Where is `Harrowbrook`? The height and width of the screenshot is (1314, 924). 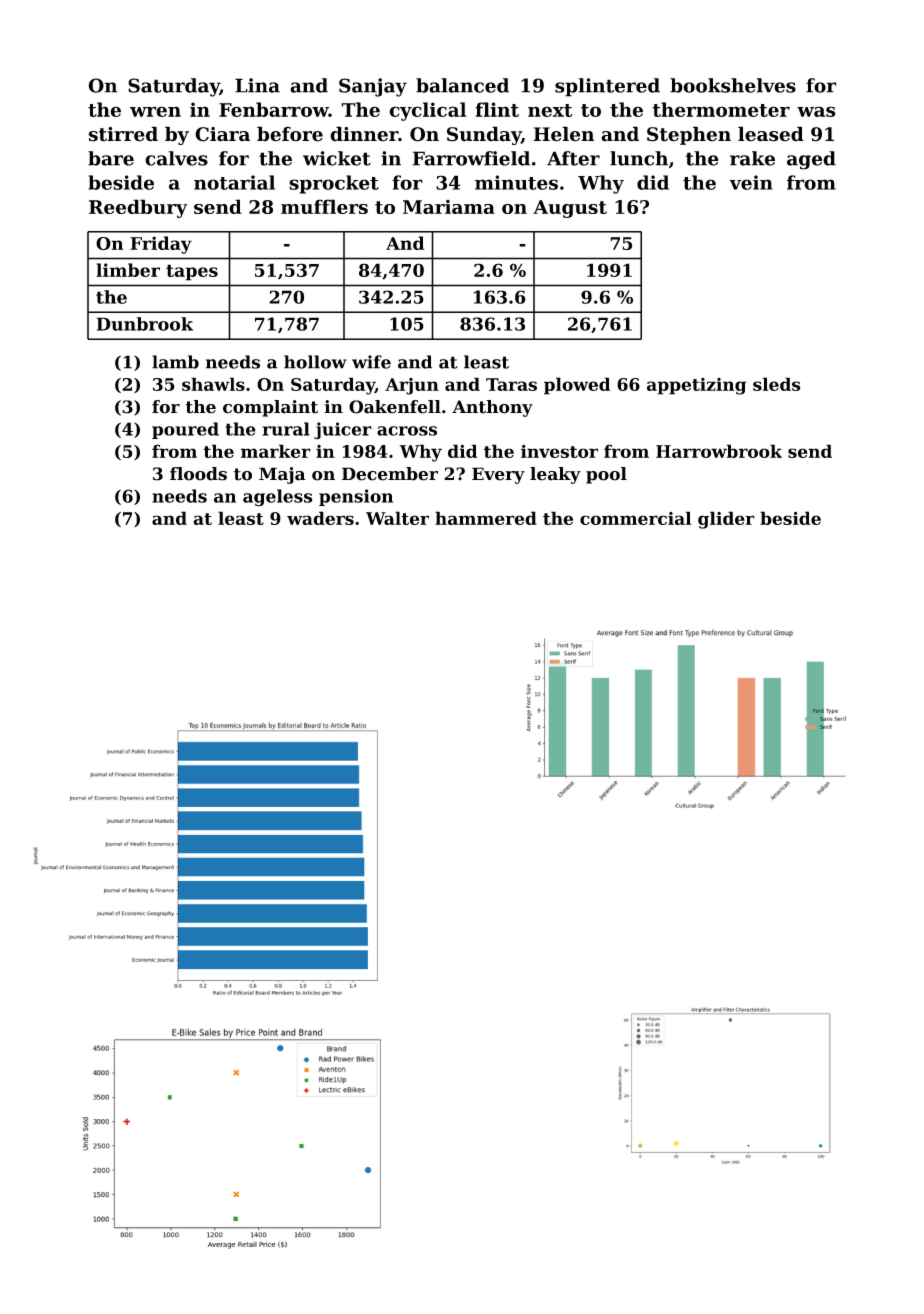
Harrowbrook is located at coordinates (719, 451).
